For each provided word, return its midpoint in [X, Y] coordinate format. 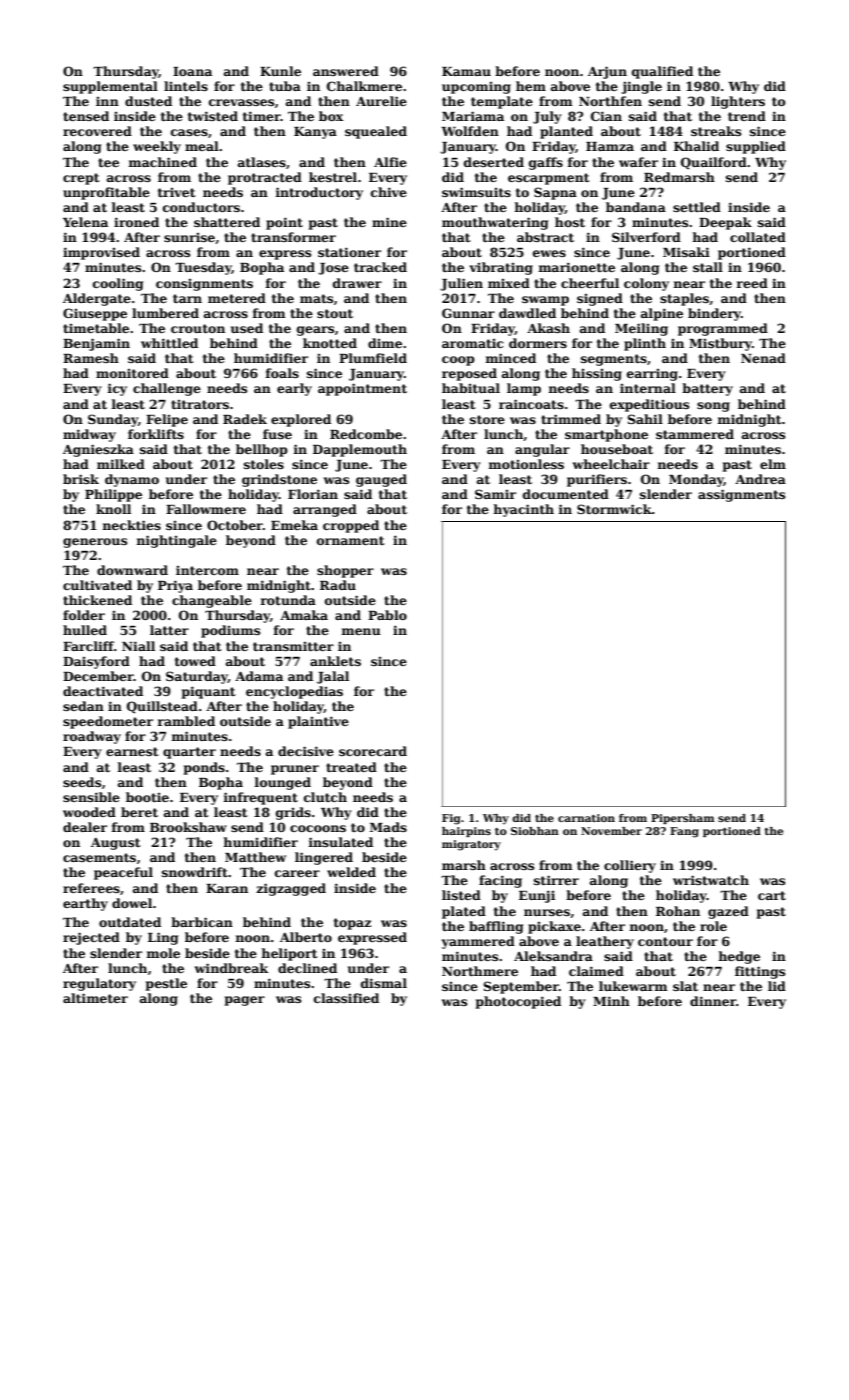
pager [245, 1001]
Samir [495, 494]
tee [108, 162]
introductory [319, 193]
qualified [662, 72]
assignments [741, 495]
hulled [85, 630]
